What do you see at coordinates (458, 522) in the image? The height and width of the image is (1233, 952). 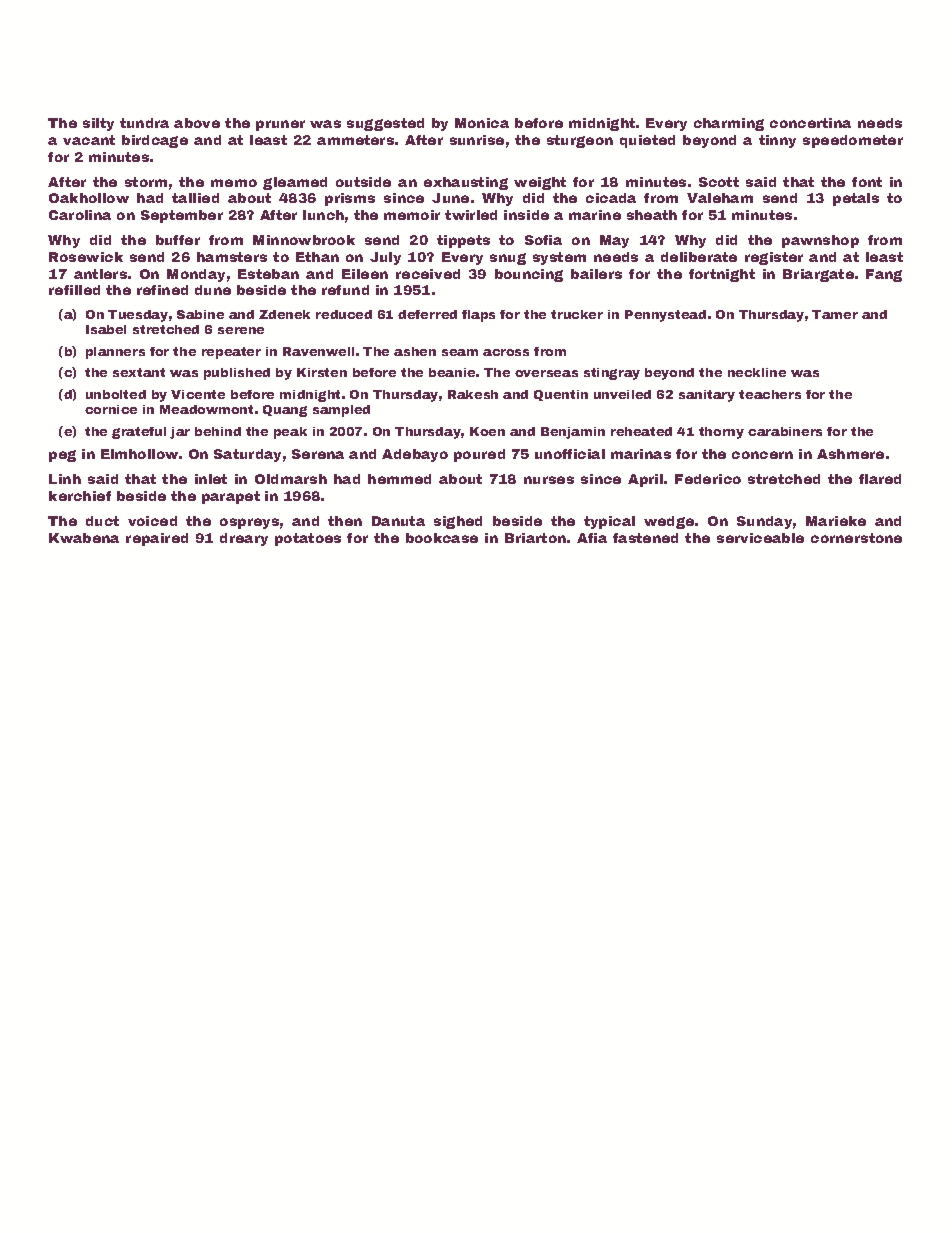 I see `sighed` at bounding box center [458, 522].
